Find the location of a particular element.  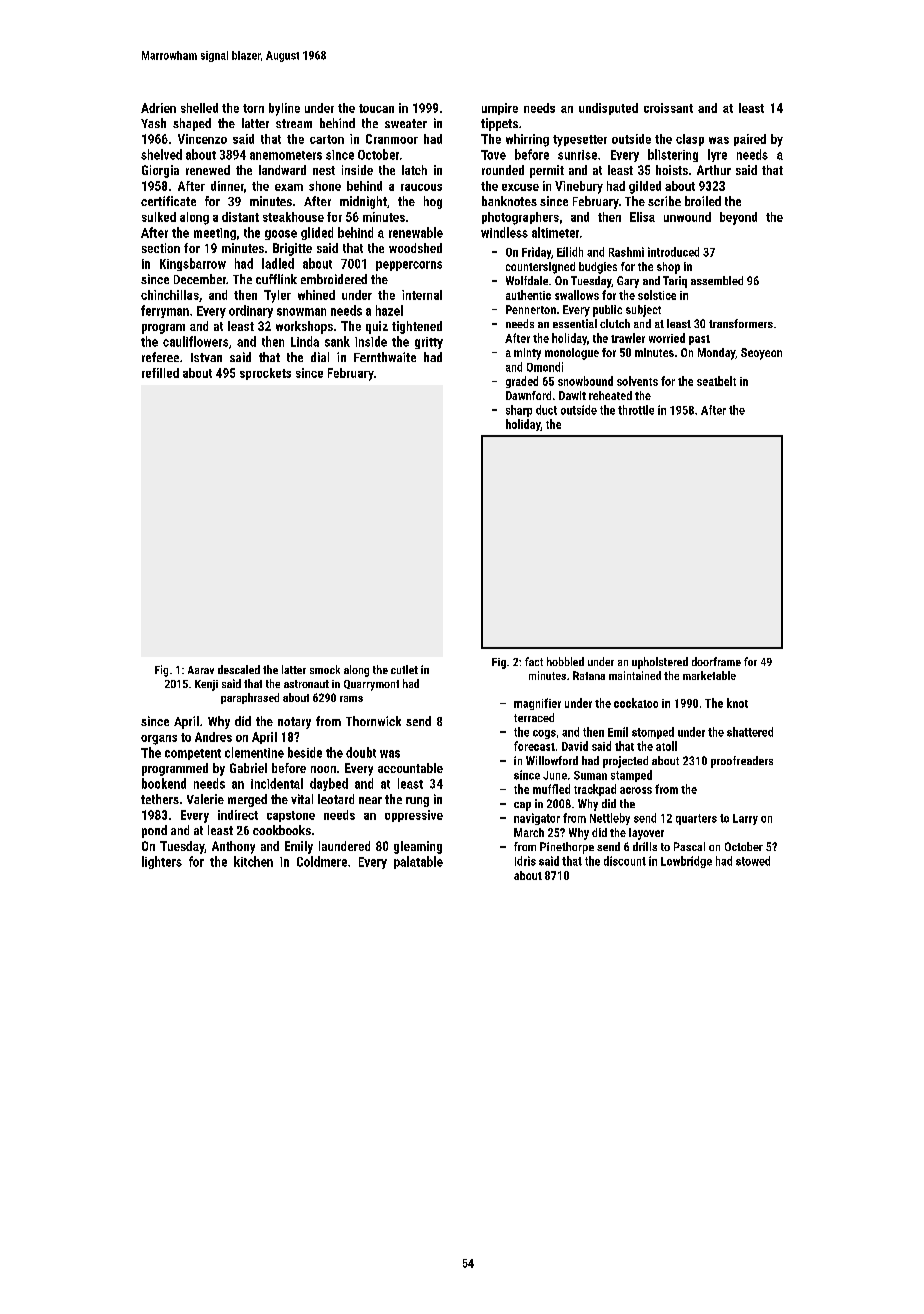

beyond is located at coordinates (738, 218).
